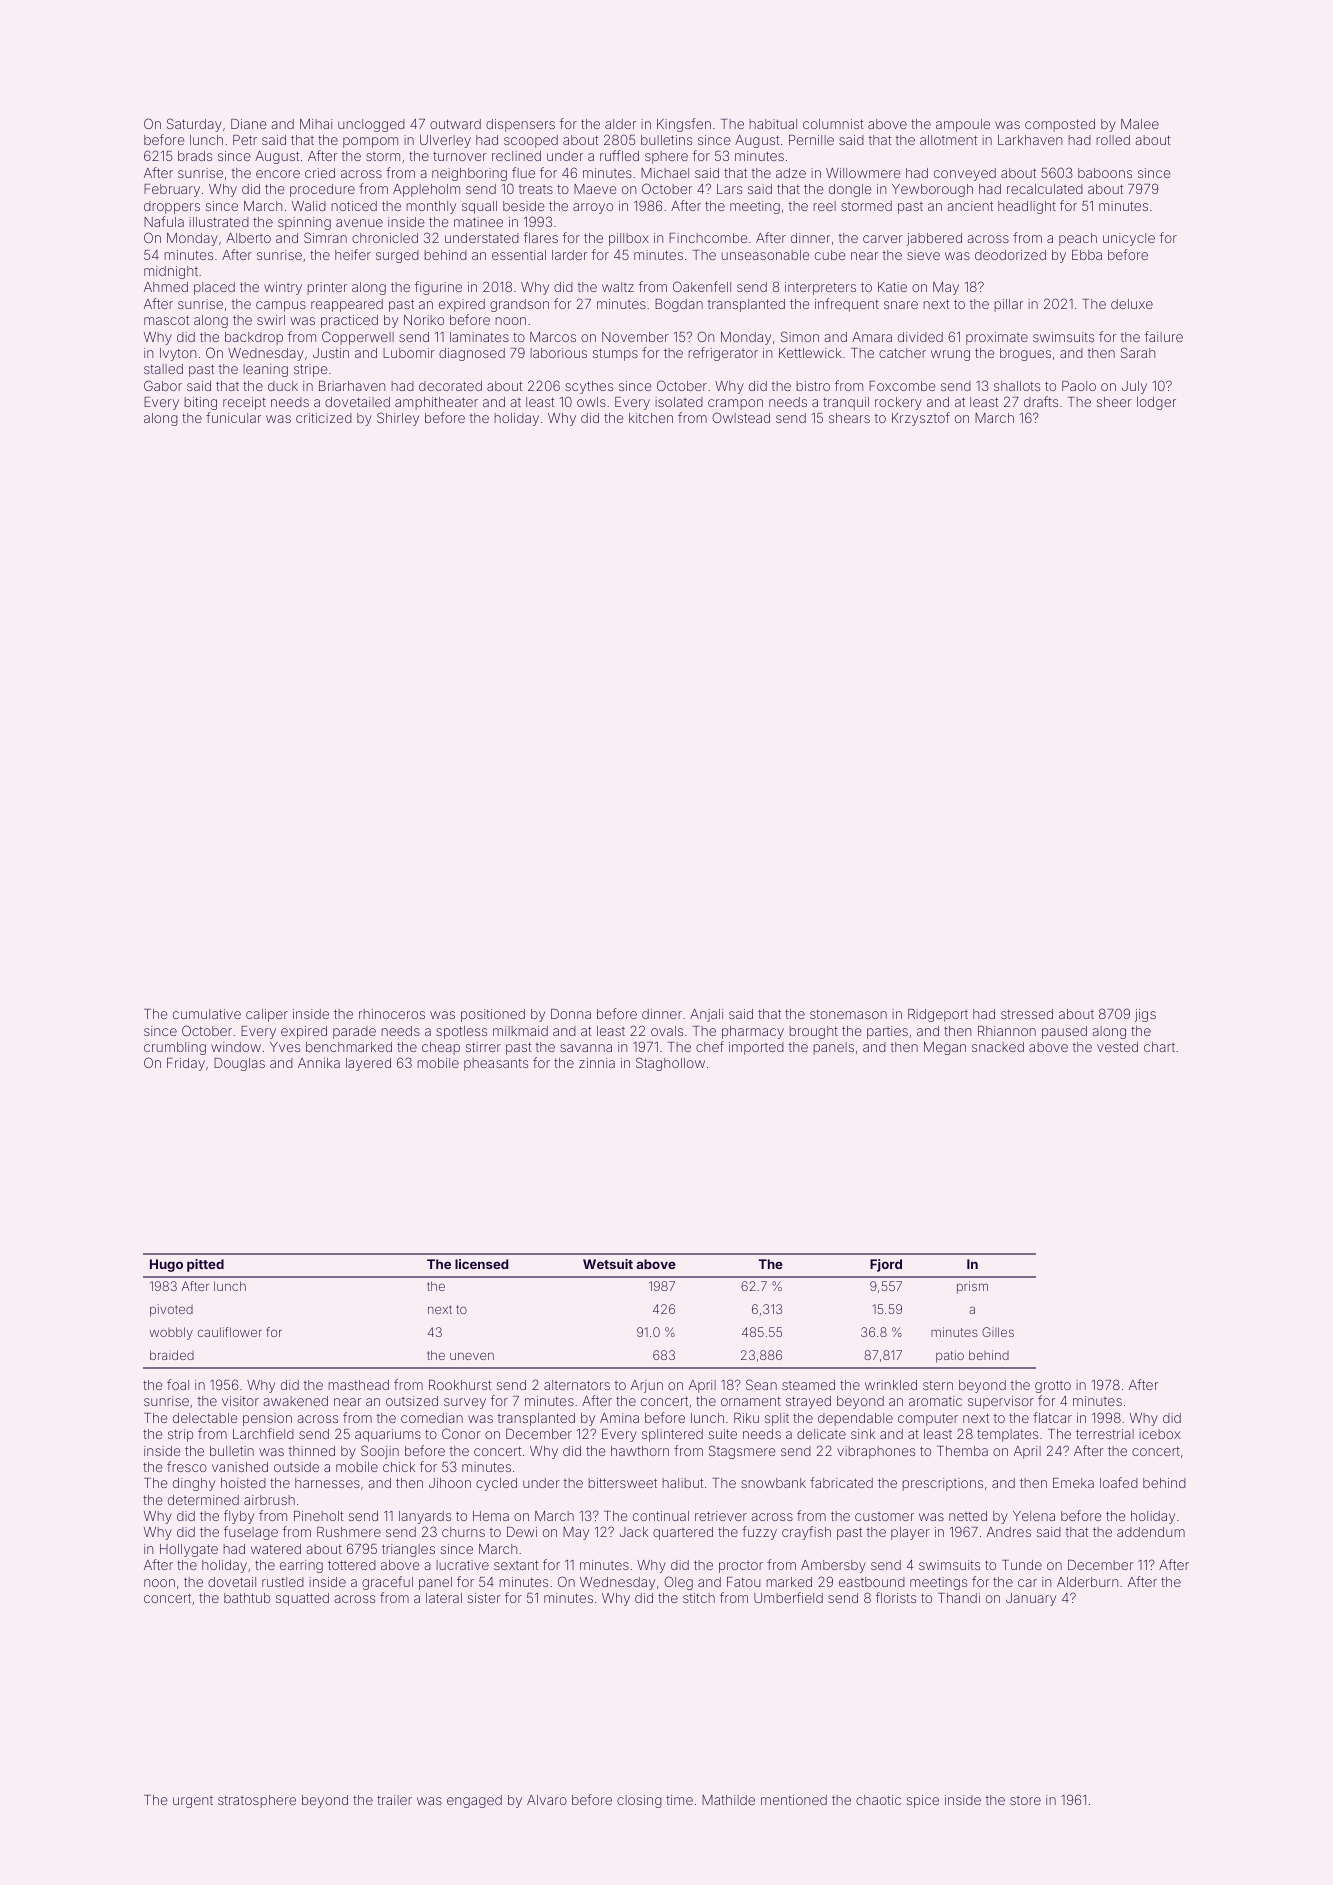  Describe the element at coordinates (1027, 1014) in the image. I see `stressed` at that location.
